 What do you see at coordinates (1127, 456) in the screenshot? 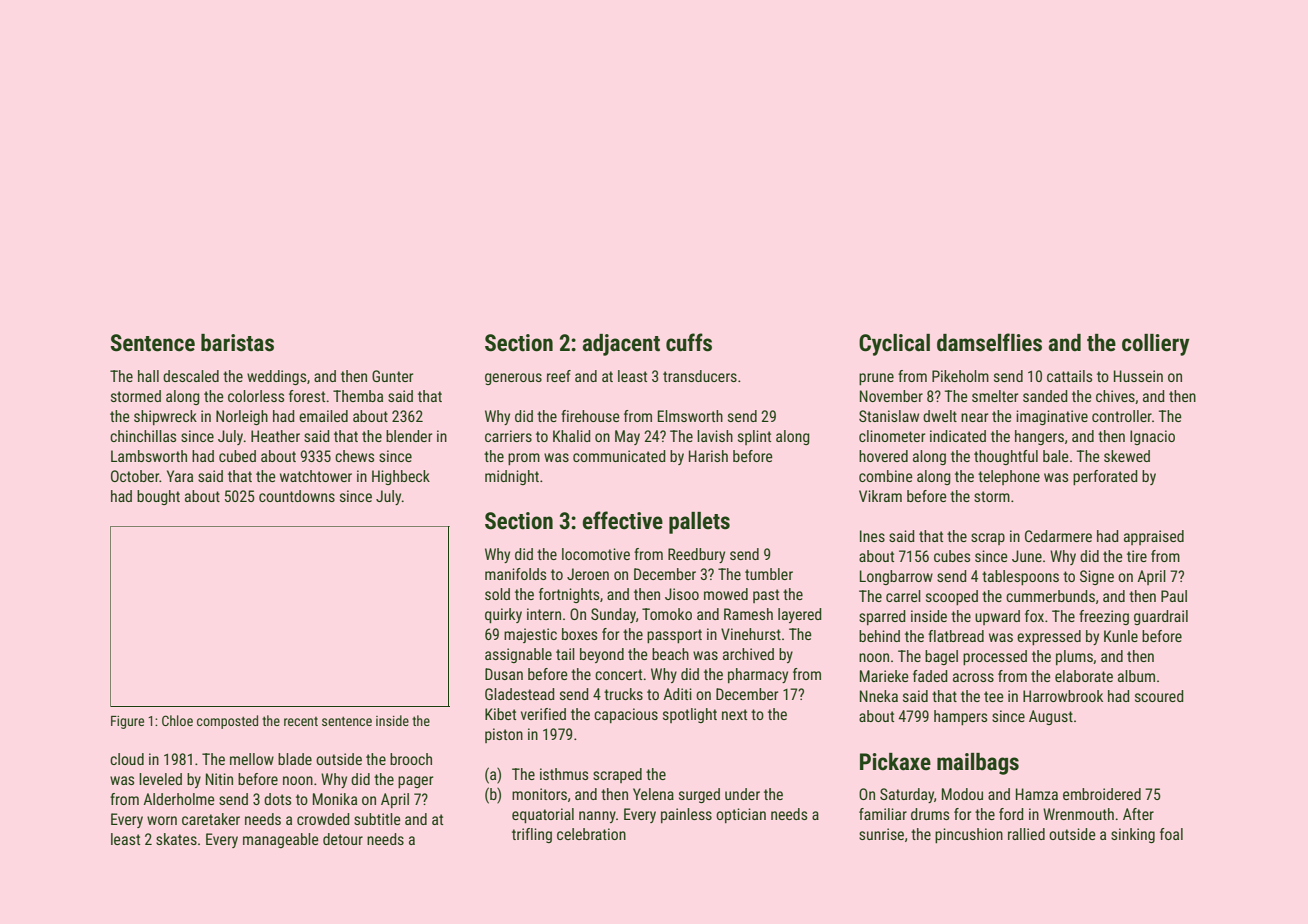
I see `skewed` at bounding box center [1127, 456].
